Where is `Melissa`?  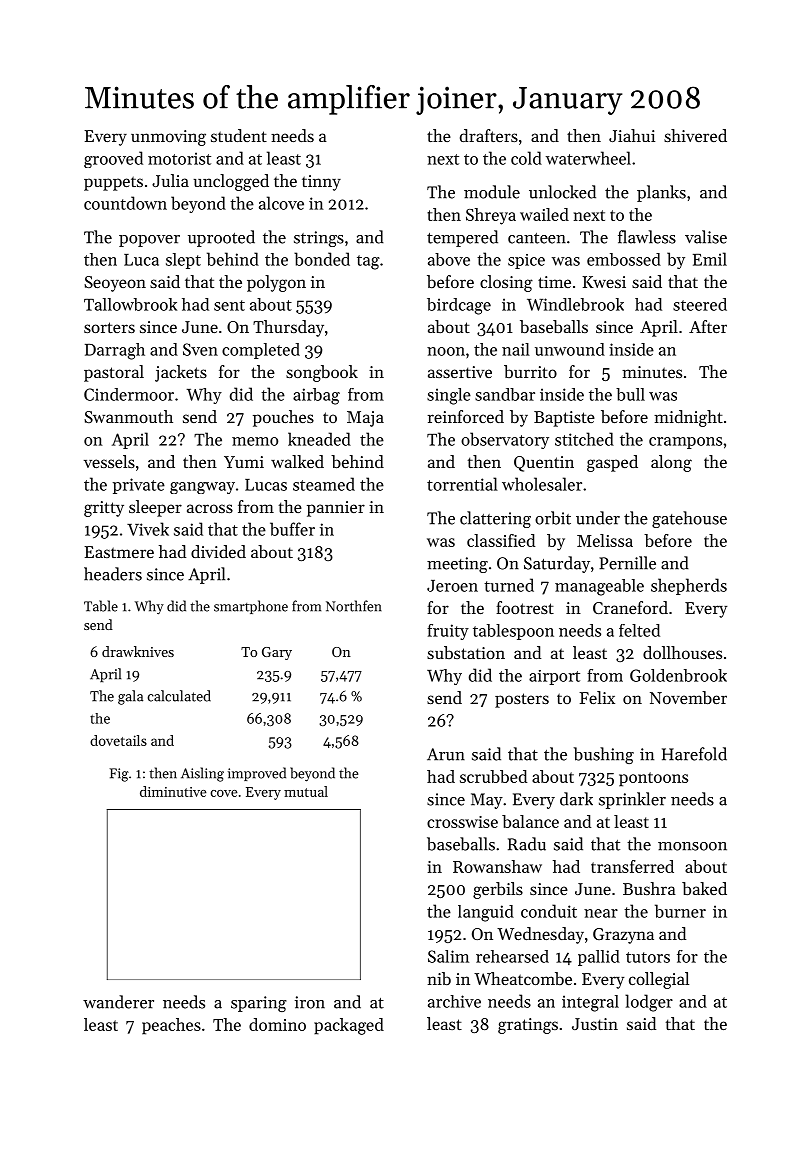
Melissa is located at coordinates (605, 540).
